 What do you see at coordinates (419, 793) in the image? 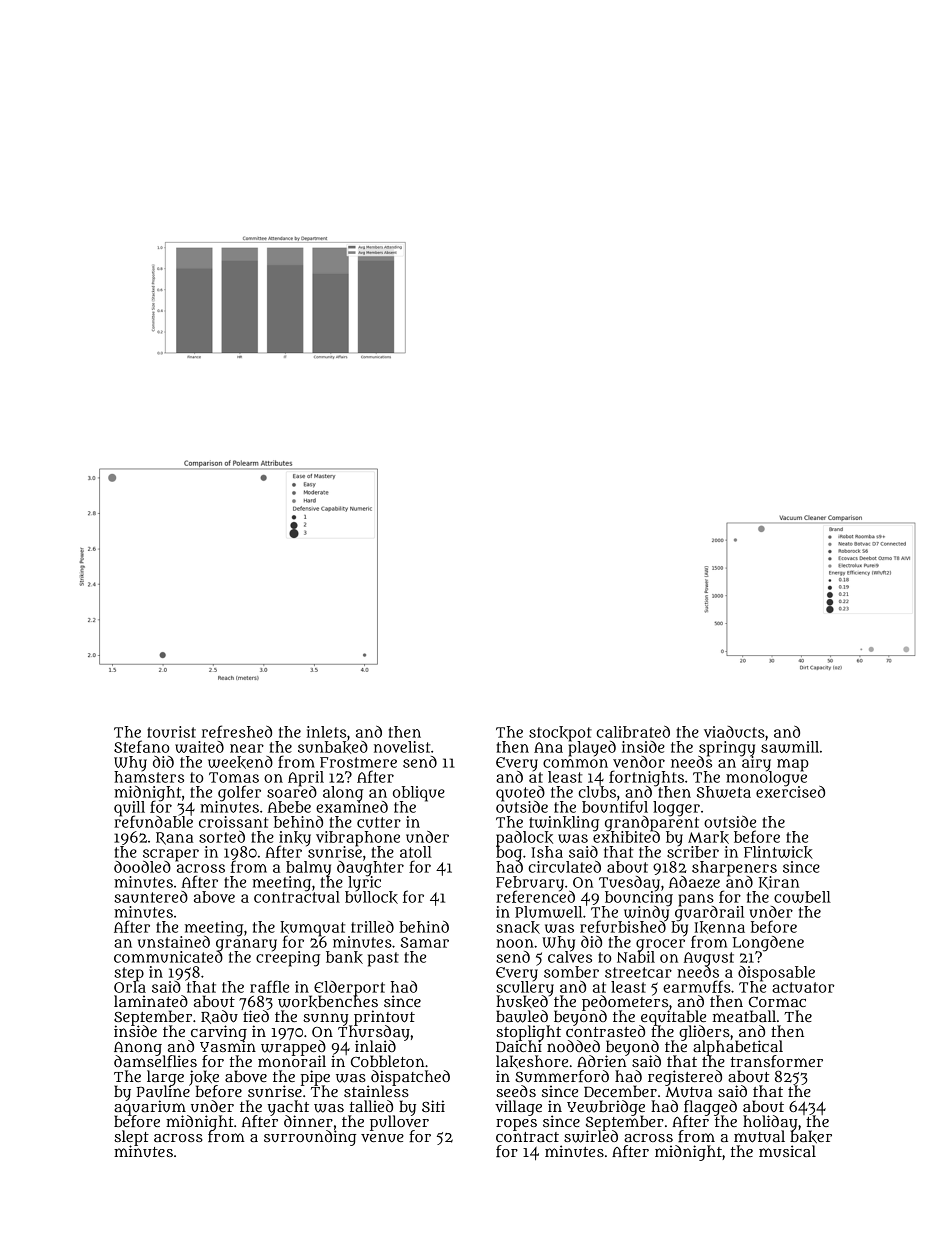
I see `oblique` at bounding box center [419, 793].
